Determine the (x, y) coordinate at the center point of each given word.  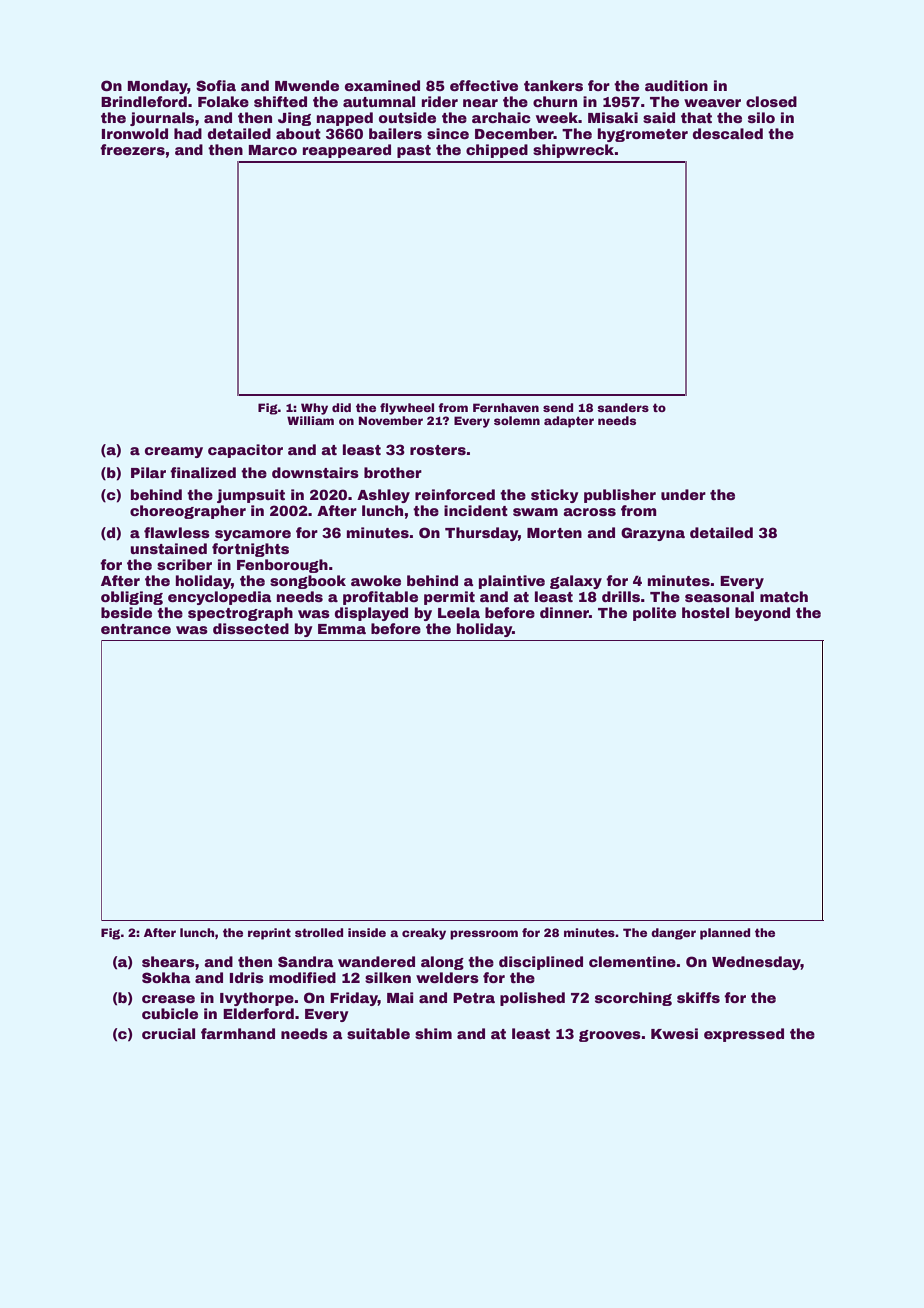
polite (654, 614)
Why (314, 409)
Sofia (216, 85)
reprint (269, 934)
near (480, 103)
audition (676, 85)
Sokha (166, 977)
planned (725, 934)
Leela (459, 612)
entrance (136, 629)
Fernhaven (506, 407)
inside (367, 932)
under (683, 494)
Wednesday (756, 963)
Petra (474, 998)
